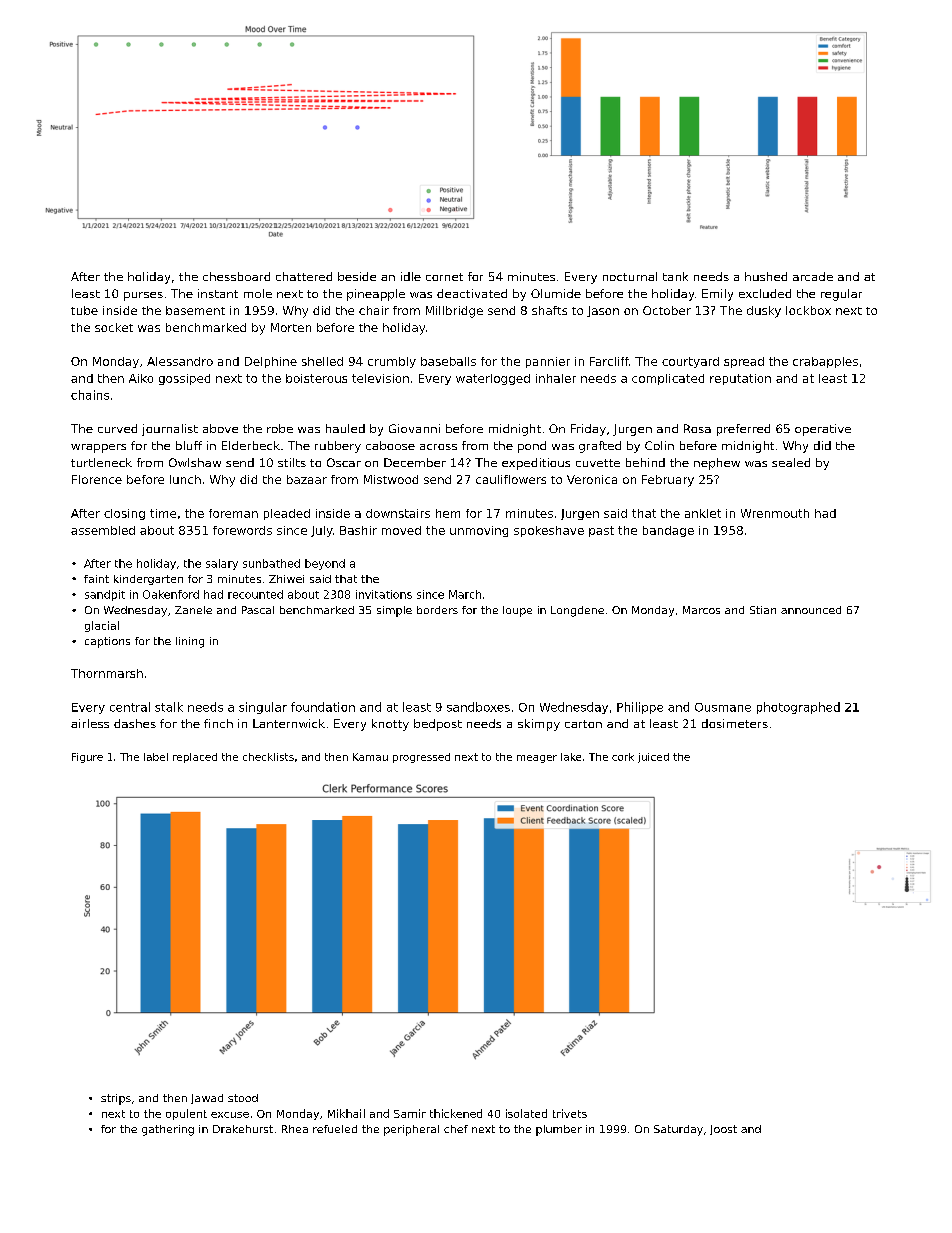 This page has height=1233, width=952. I want to click on thickened, so click(456, 1113).
